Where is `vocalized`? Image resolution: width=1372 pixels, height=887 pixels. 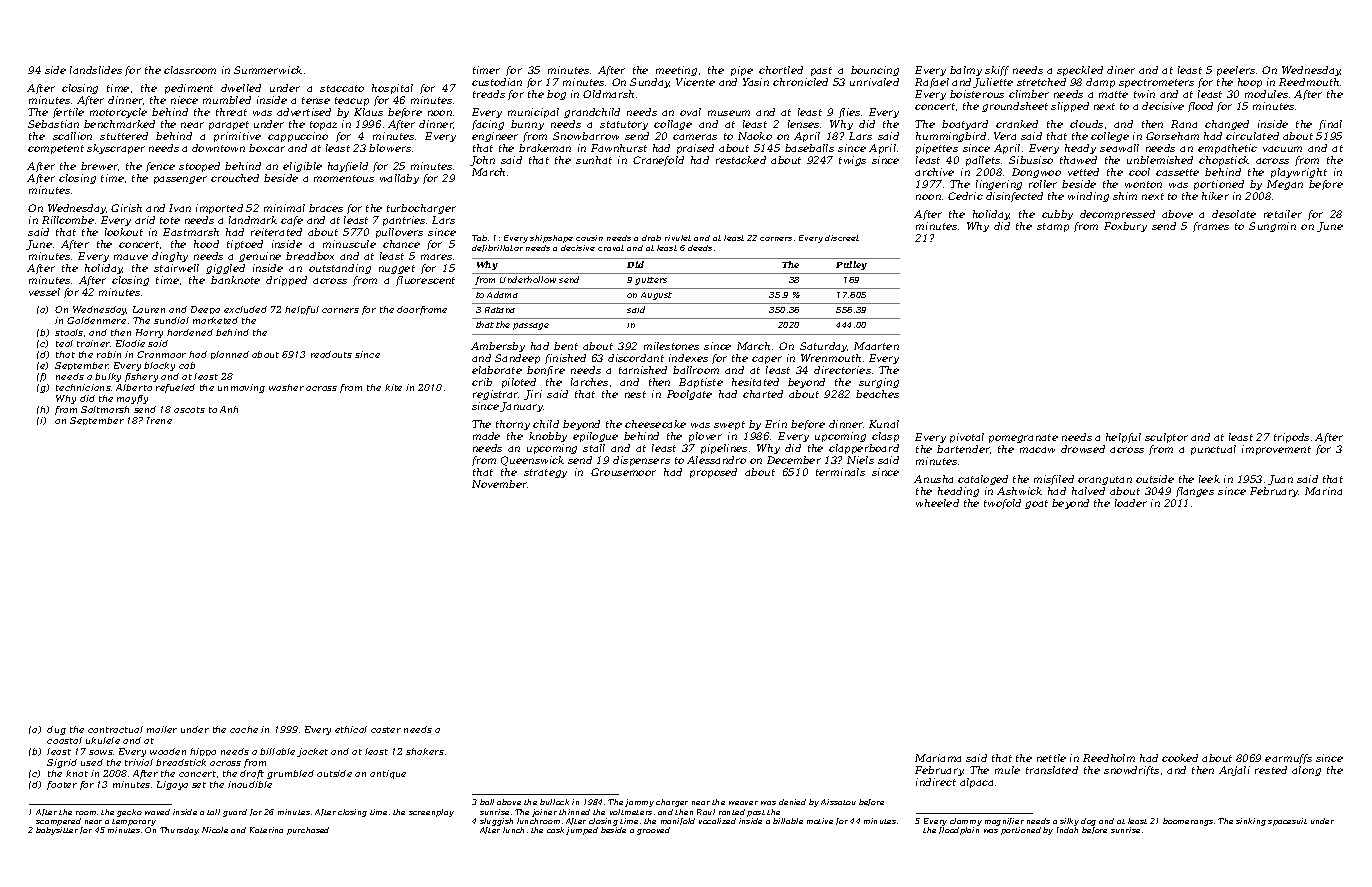
vocalized is located at coordinates (717, 821).
